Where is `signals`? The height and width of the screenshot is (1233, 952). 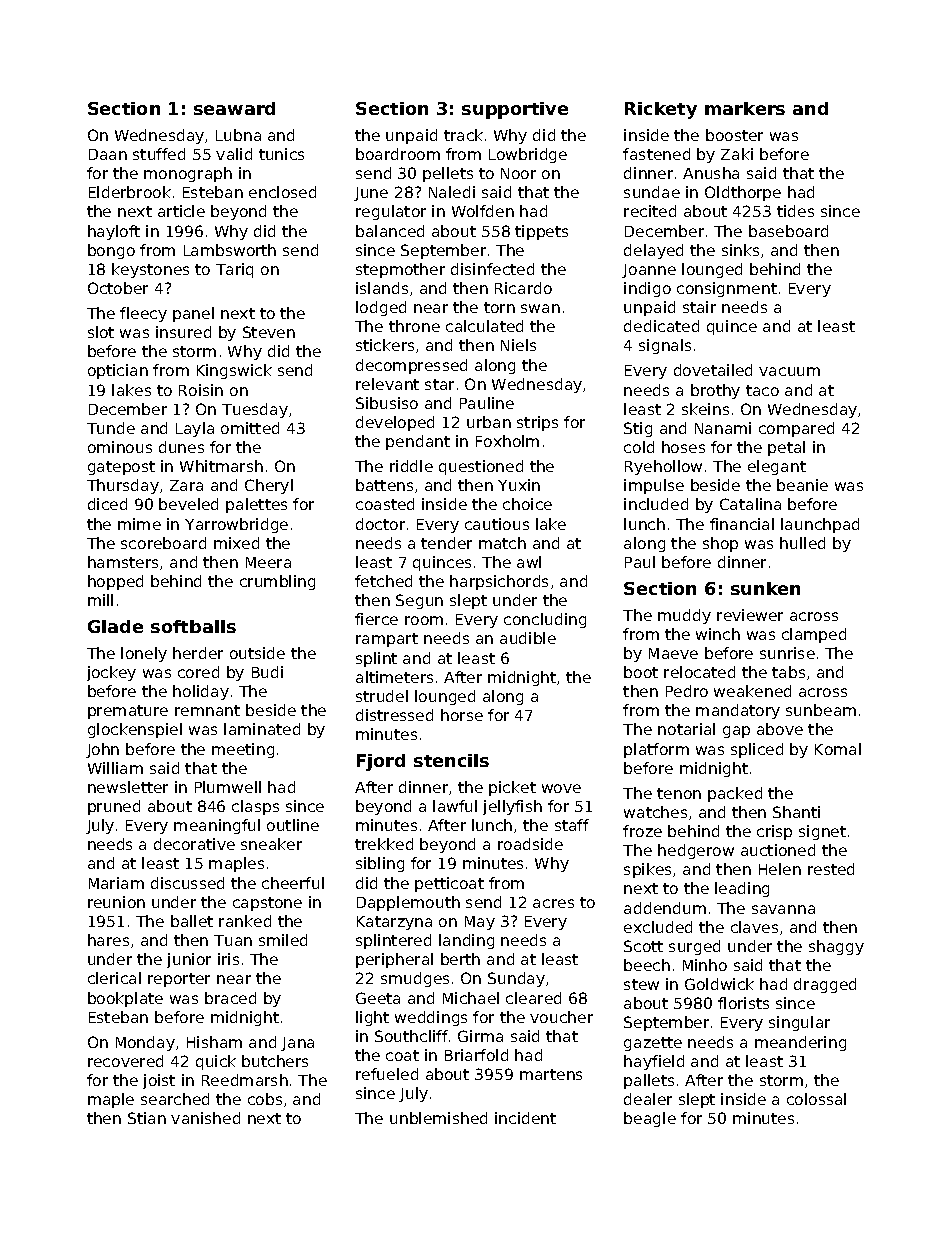 signals is located at coordinates (665, 346).
